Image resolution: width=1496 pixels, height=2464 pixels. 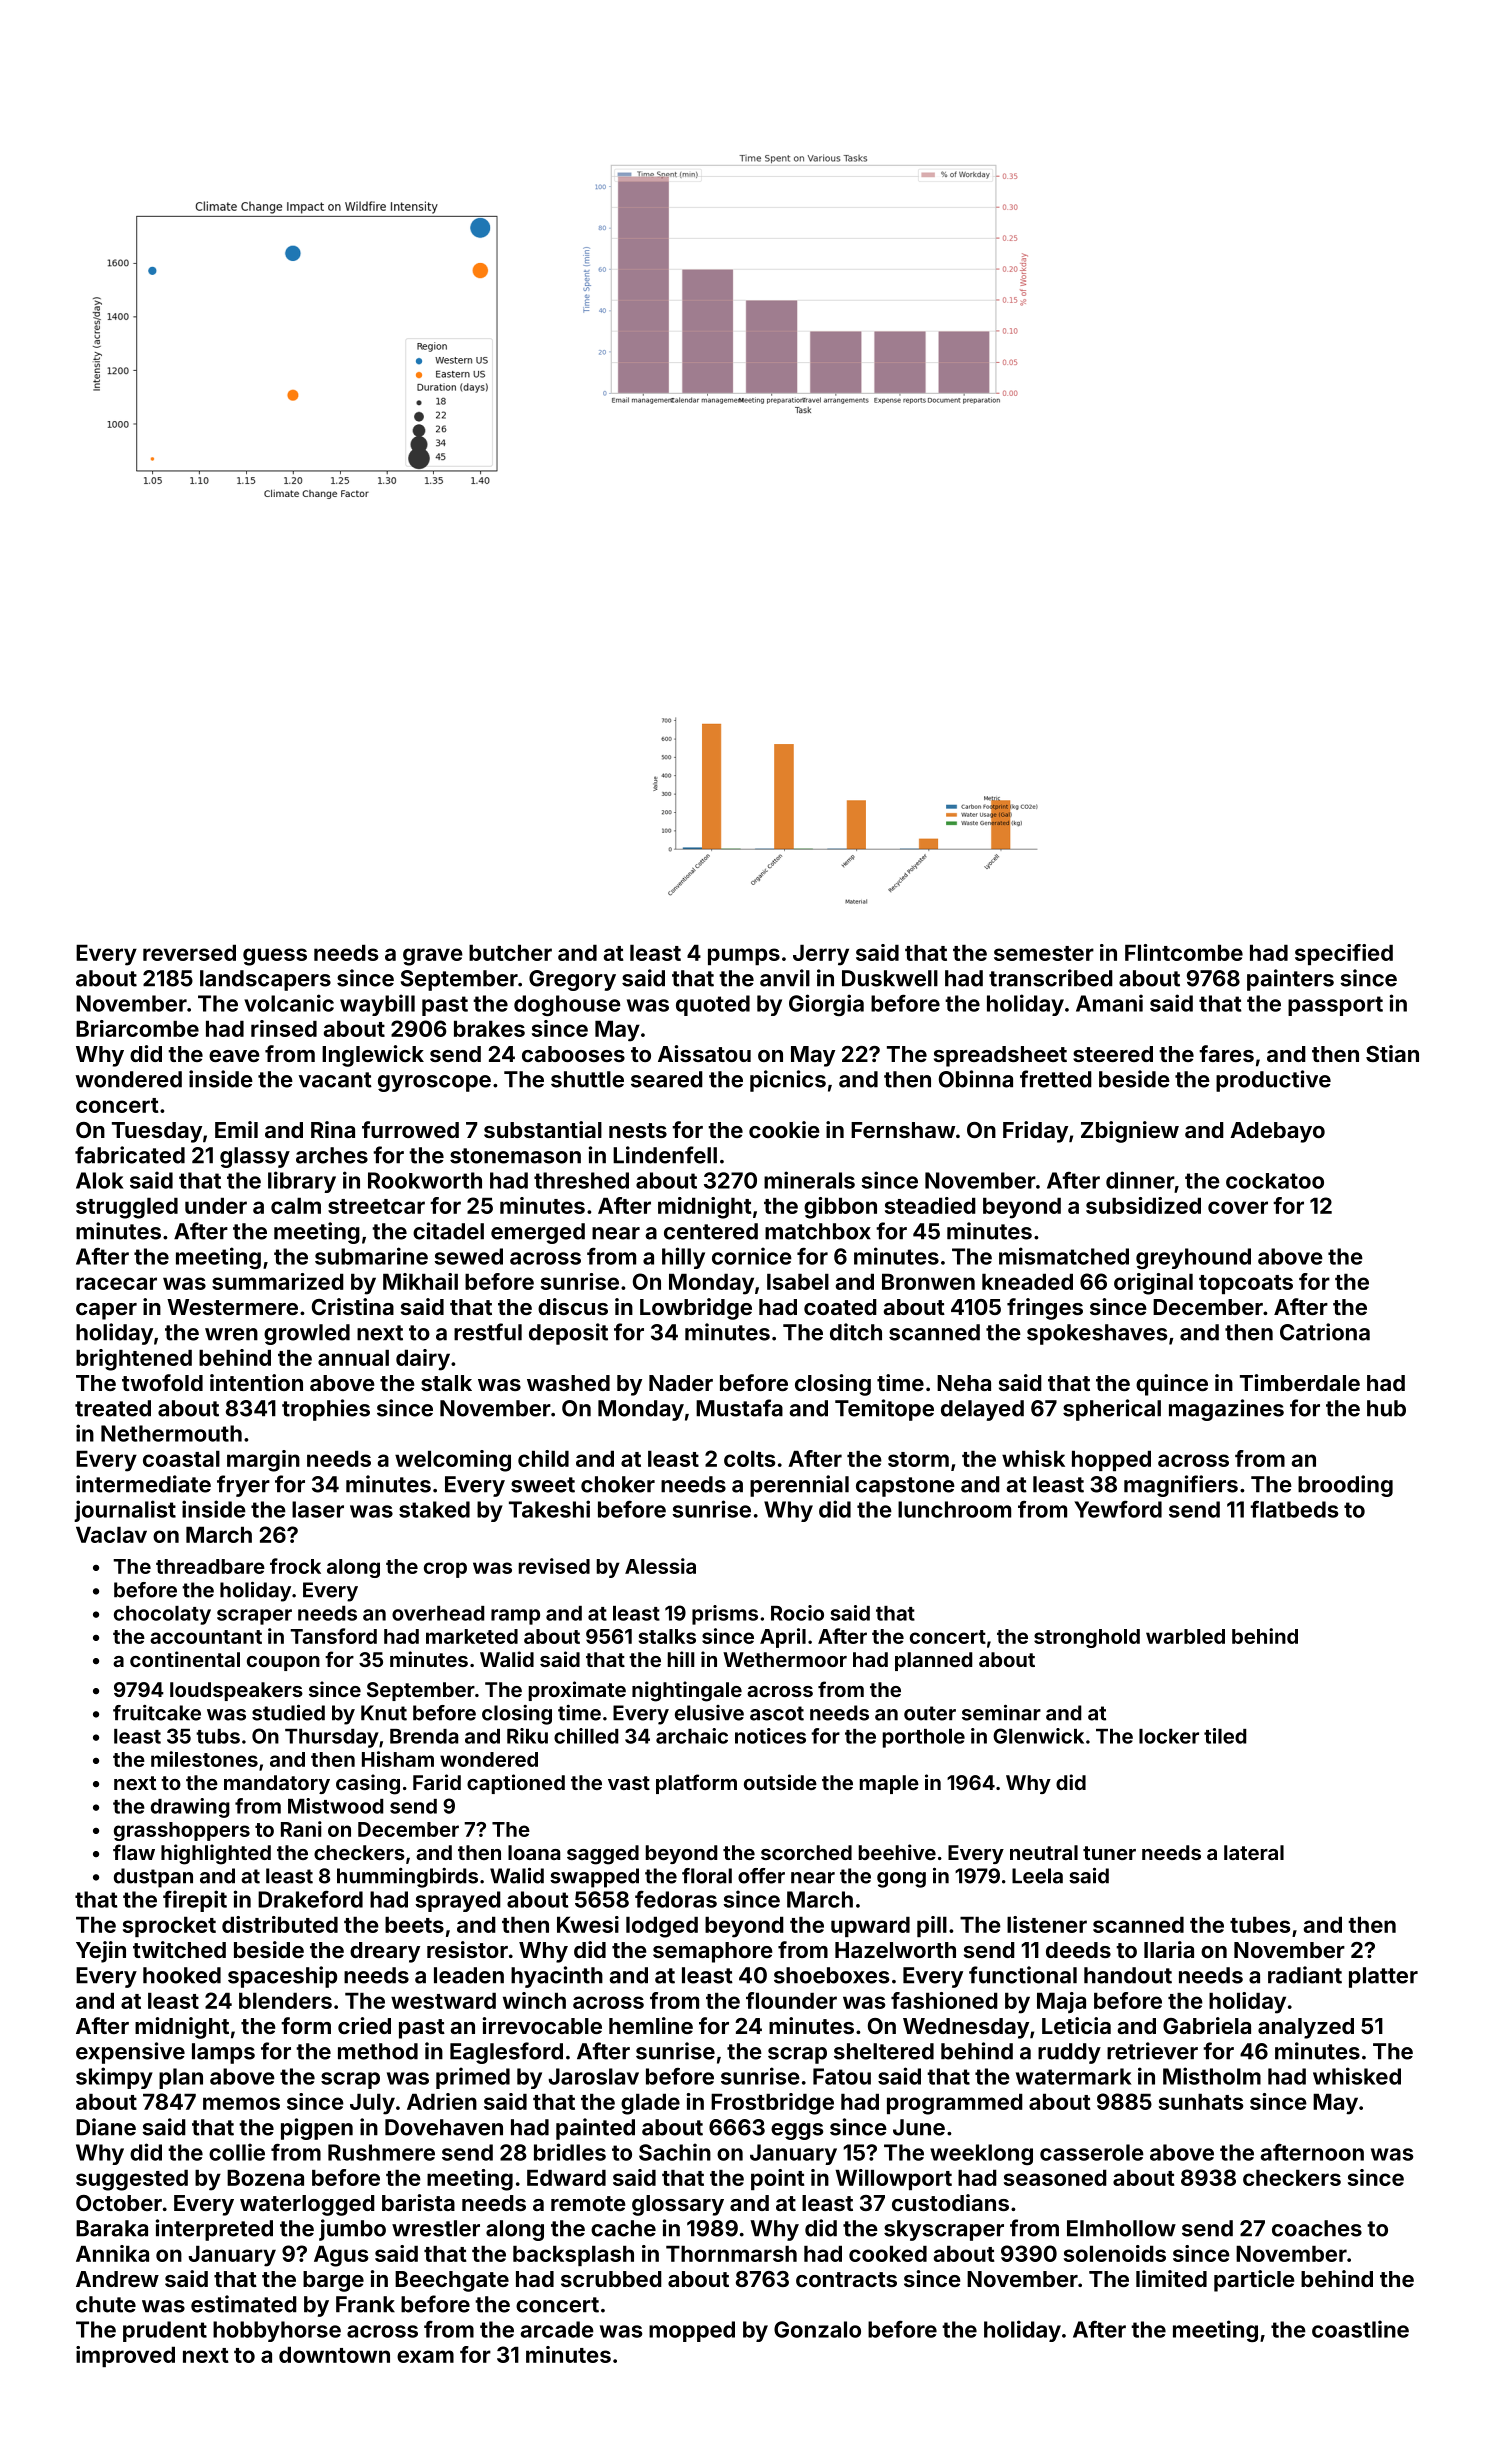 What do you see at coordinates (821, 955) in the screenshot?
I see `Jerry` at bounding box center [821, 955].
